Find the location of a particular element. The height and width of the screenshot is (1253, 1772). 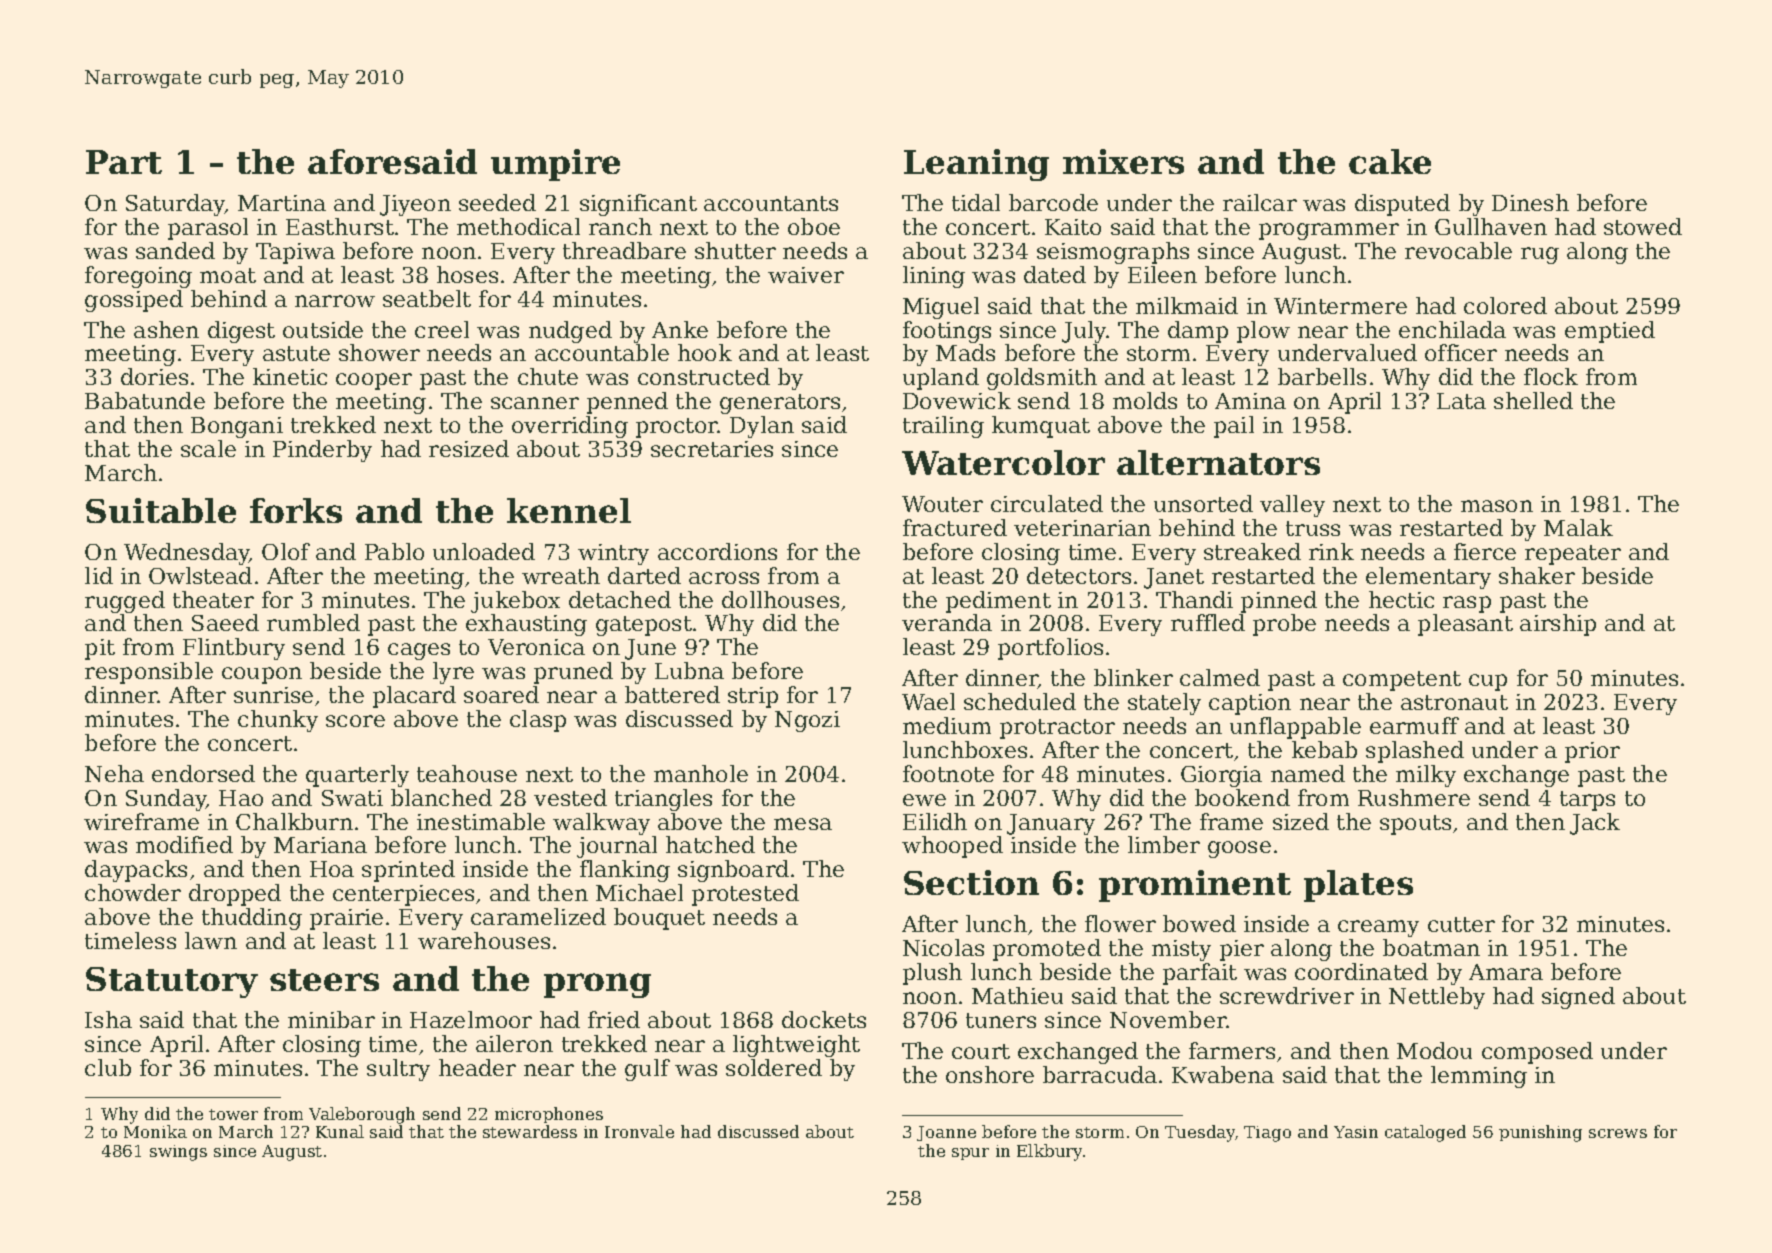

centerpieces is located at coordinates (403, 895).
